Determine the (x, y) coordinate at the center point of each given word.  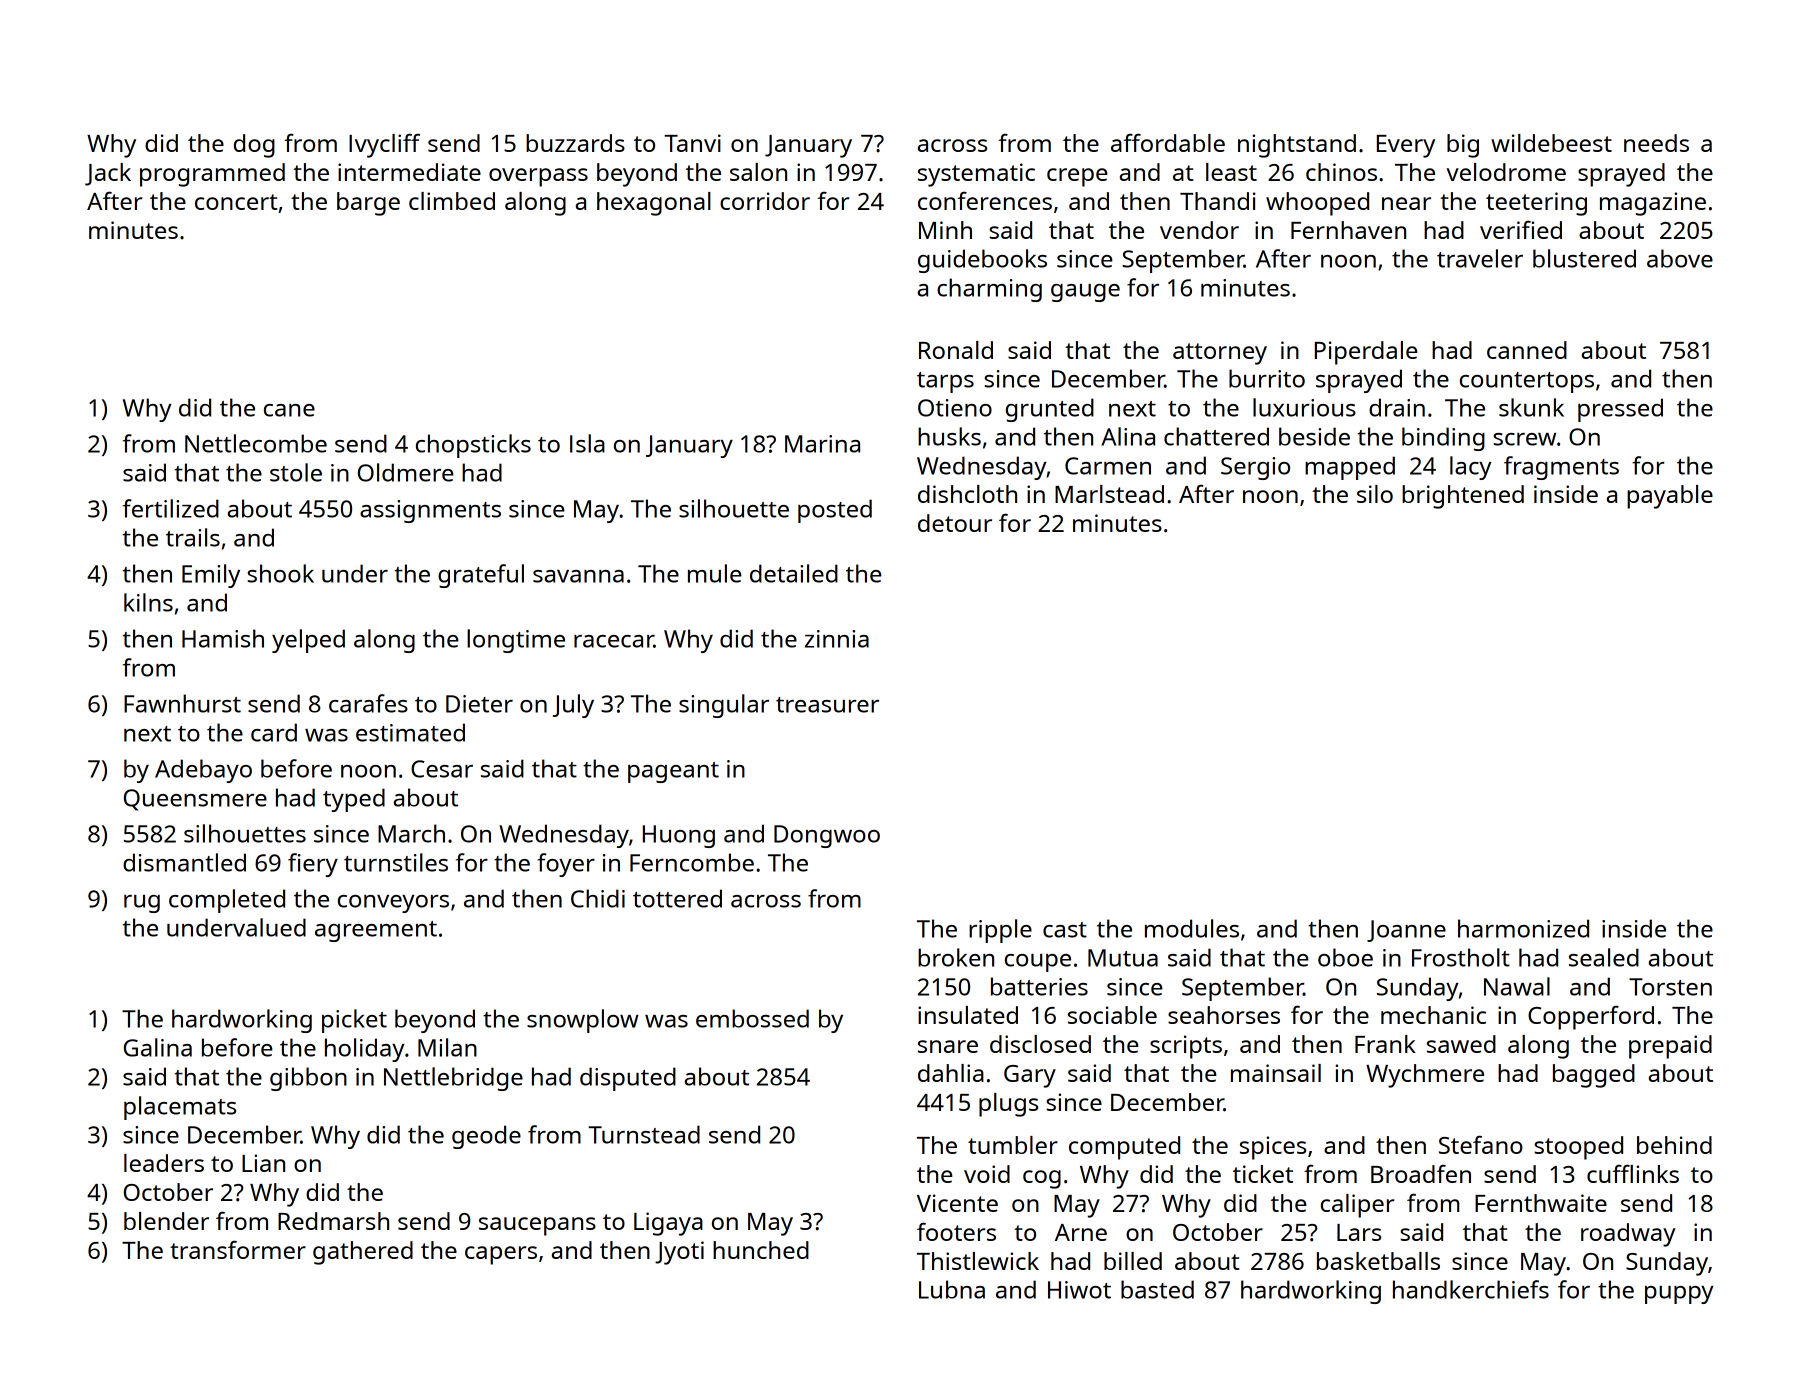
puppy (1679, 1295)
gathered (363, 1253)
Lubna (952, 1289)
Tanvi (692, 143)
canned (1527, 350)
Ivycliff (384, 145)
